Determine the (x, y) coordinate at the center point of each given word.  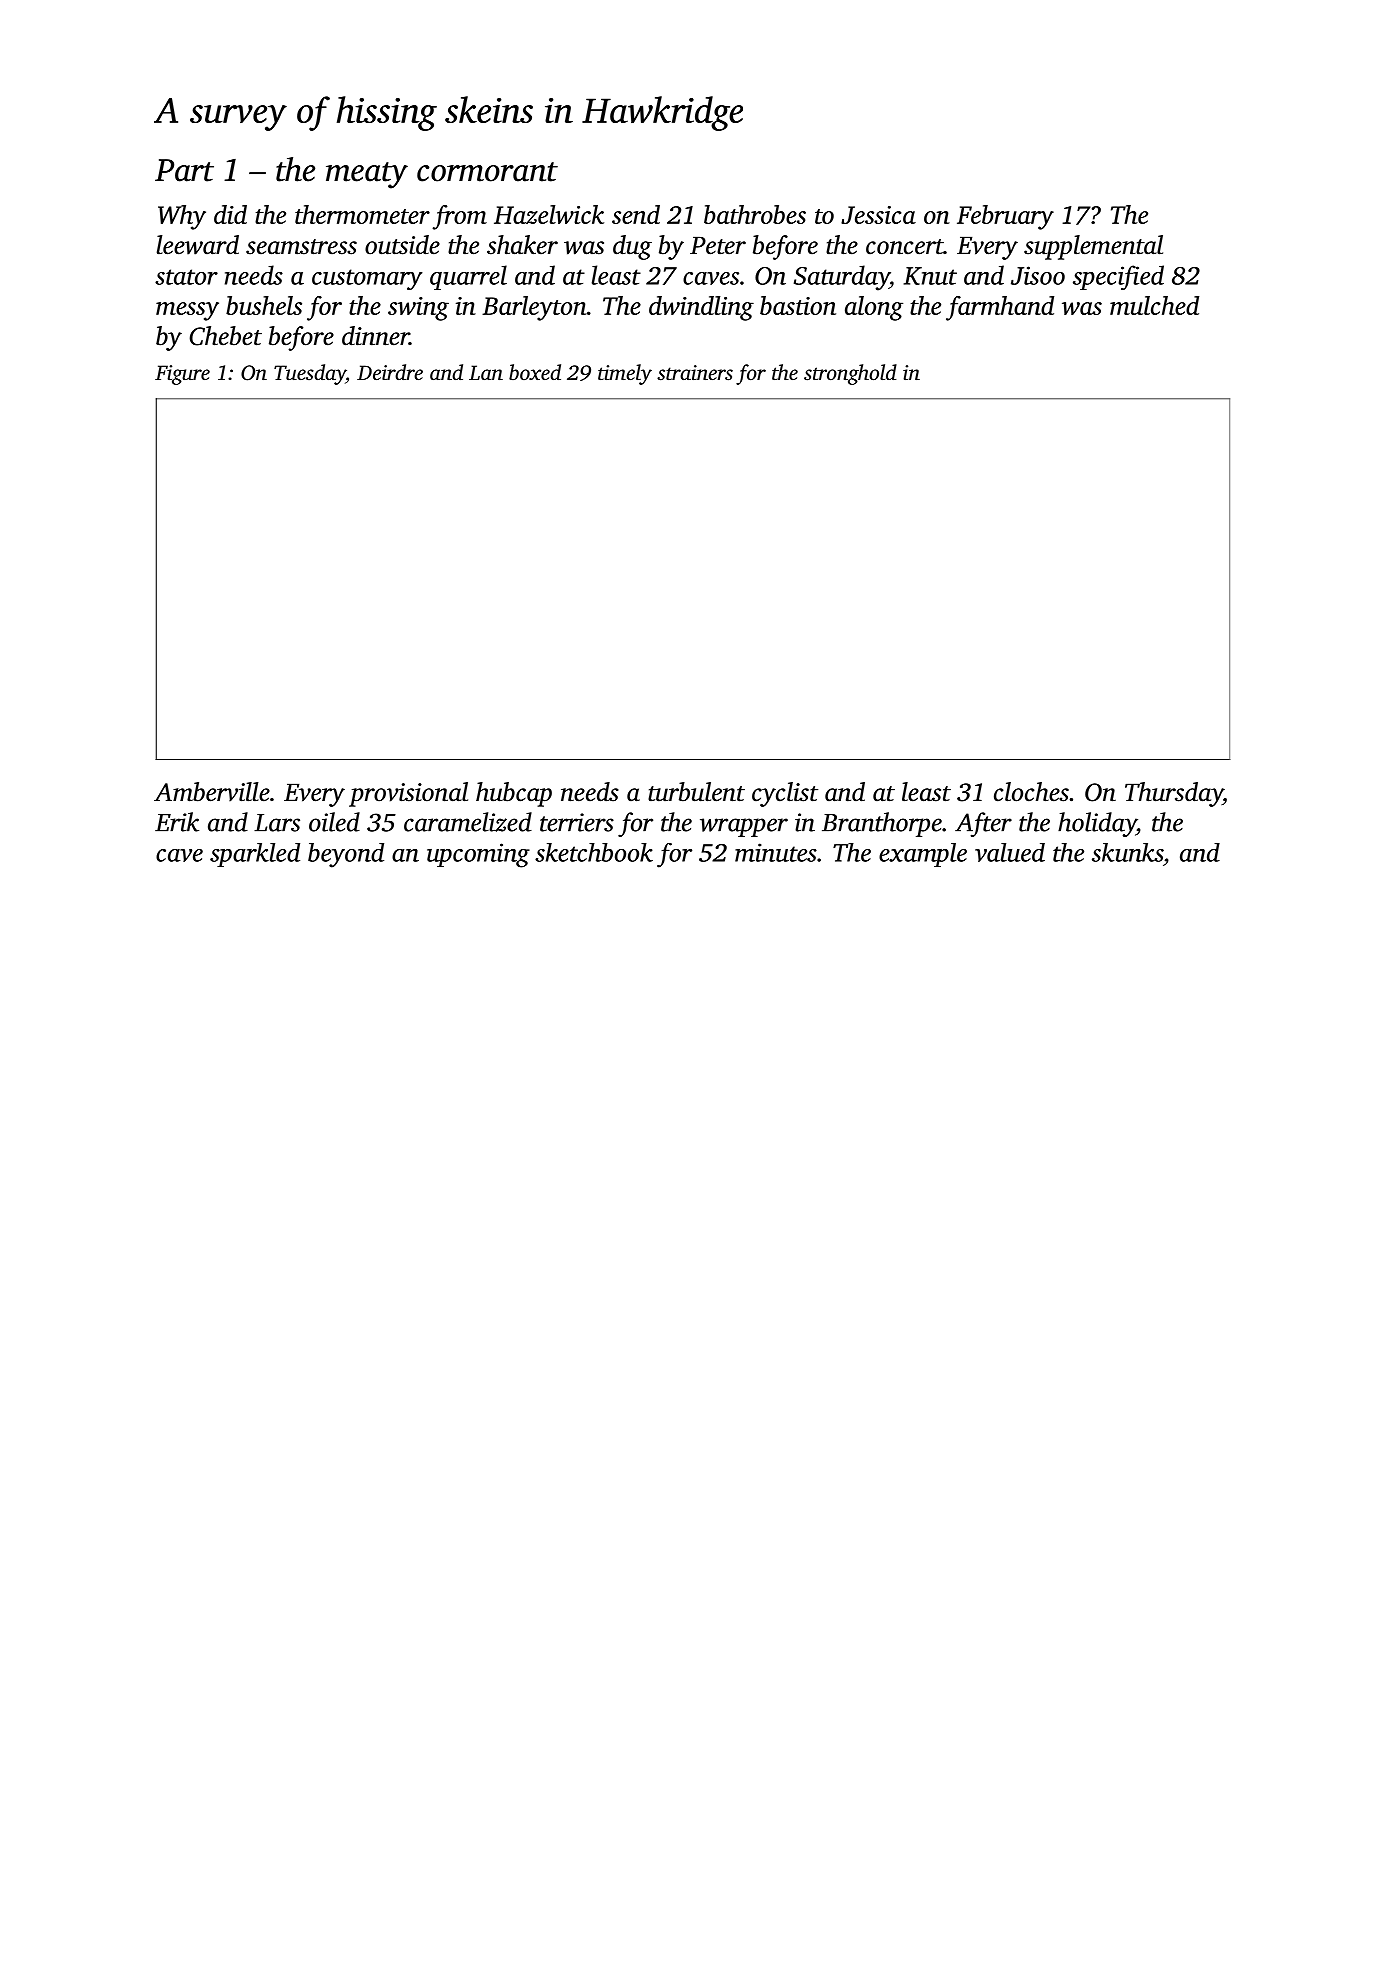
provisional (408, 794)
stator (186, 277)
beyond (346, 855)
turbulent (696, 792)
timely (625, 374)
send (636, 214)
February (1005, 217)
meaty (367, 175)
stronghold (850, 374)
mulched (1154, 305)
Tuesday (310, 374)
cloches (1031, 792)
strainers (695, 372)
